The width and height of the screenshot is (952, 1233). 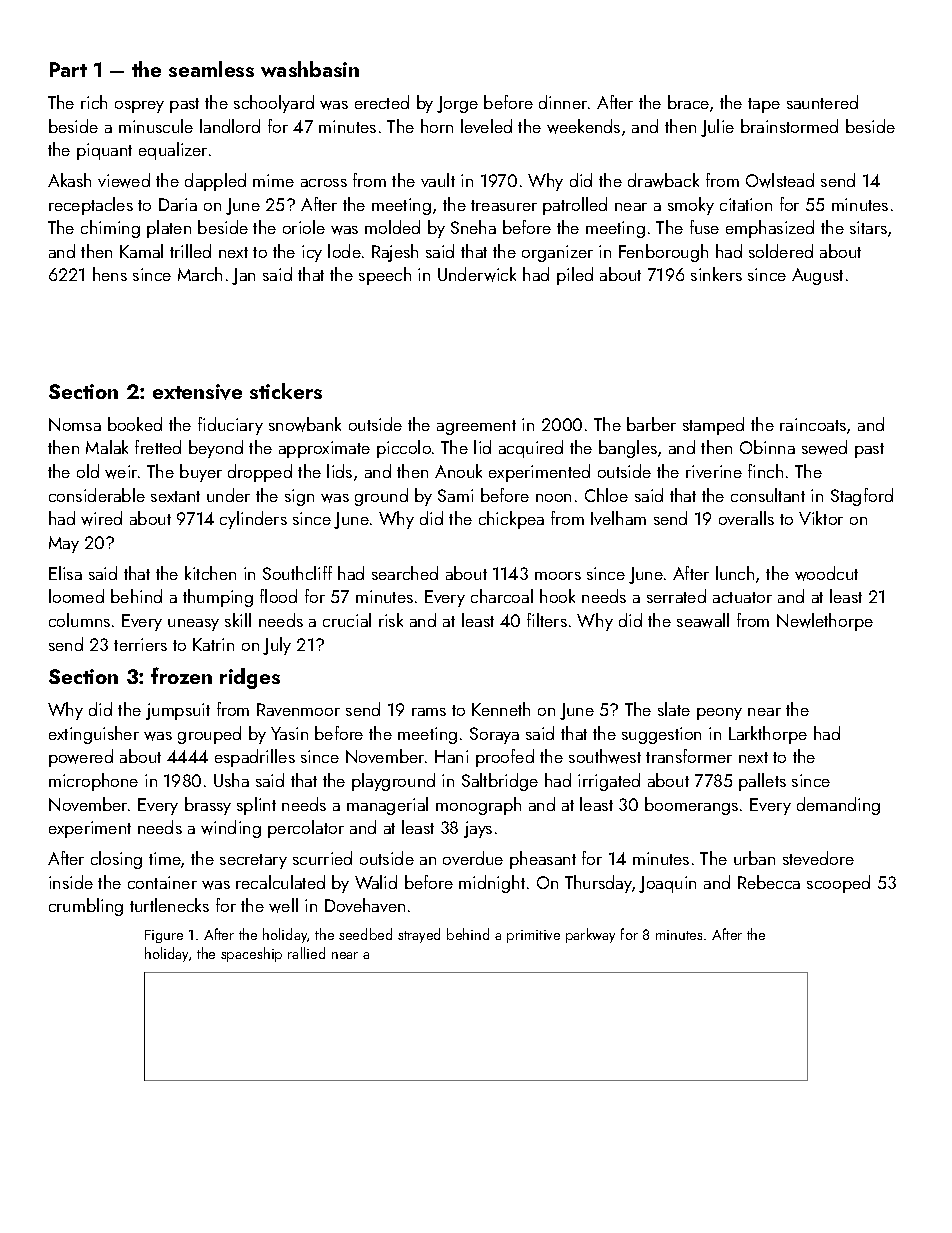 What do you see at coordinates (86, 907) in the screenshot?
I see `crumbling` at bounding box center [86, 907].
